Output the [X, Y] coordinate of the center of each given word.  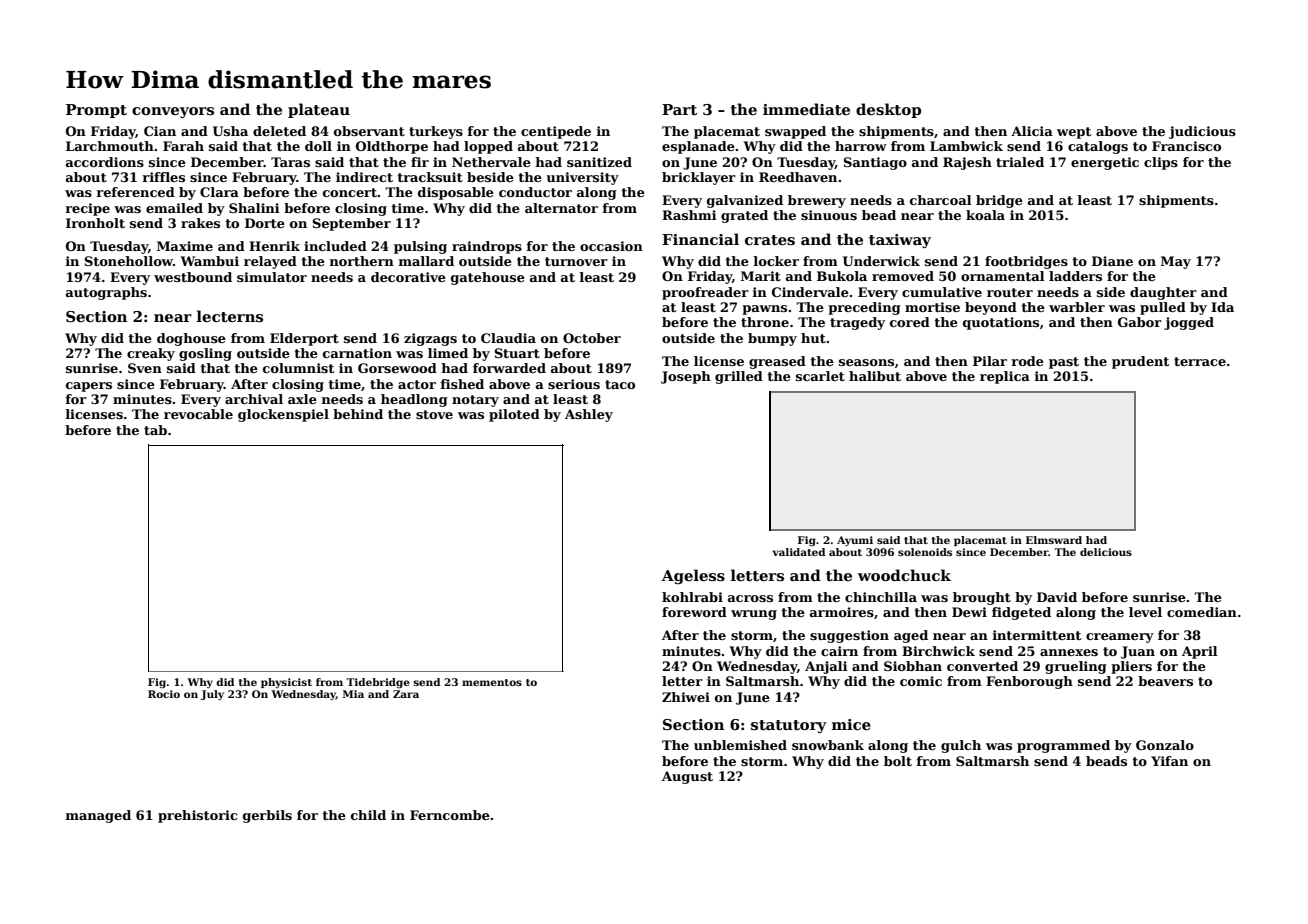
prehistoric [197, 816]
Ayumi [855, 541]
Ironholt [95, 223]
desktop [888, 110]
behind [358, 414]
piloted [514, 415]
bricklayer [699, 178]
